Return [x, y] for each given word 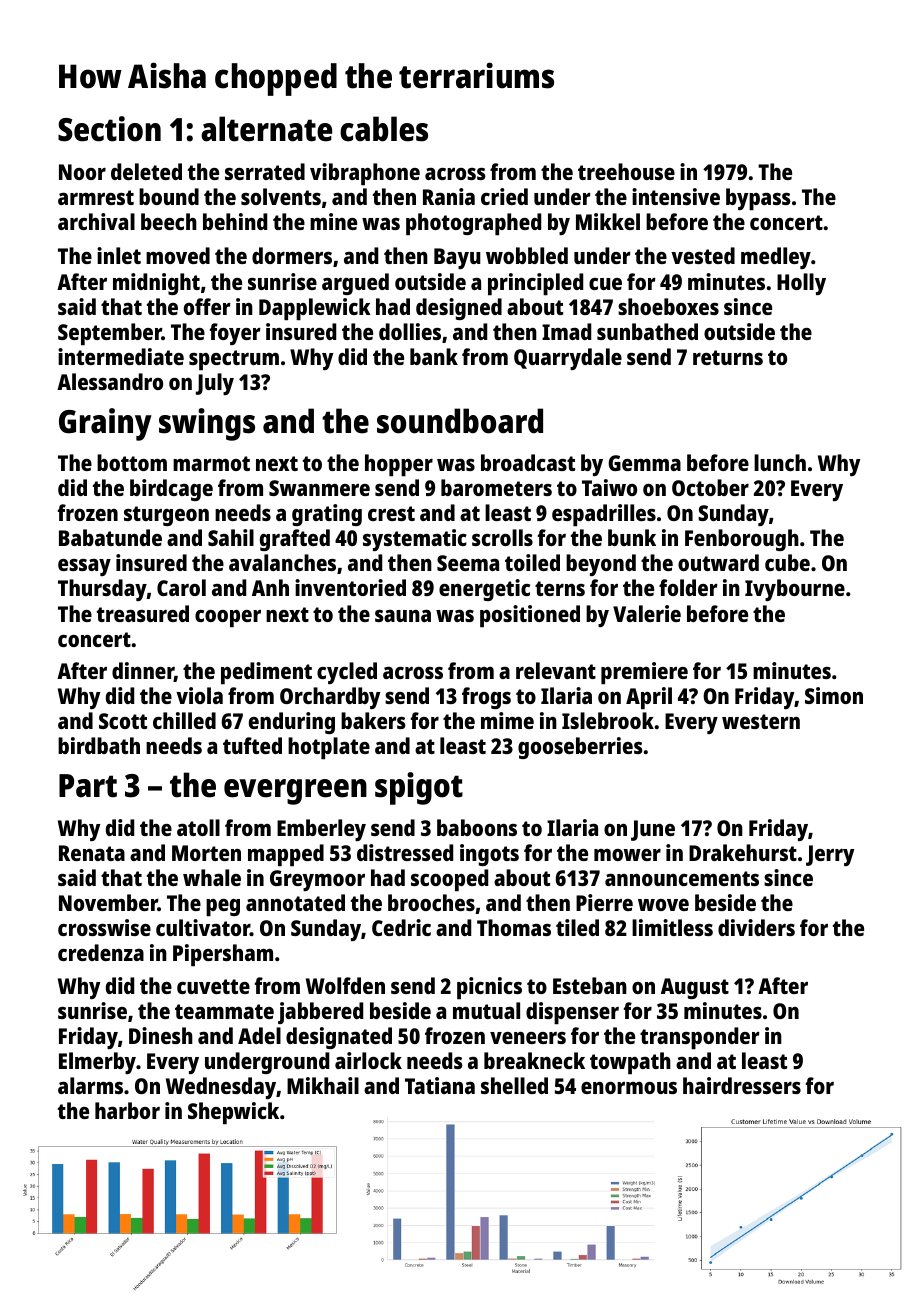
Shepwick [233, 1113]
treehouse [626, 171]
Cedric [401, 927]
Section [109, 129]
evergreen [295, 792]
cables [384, 129]
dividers [756, 927]
